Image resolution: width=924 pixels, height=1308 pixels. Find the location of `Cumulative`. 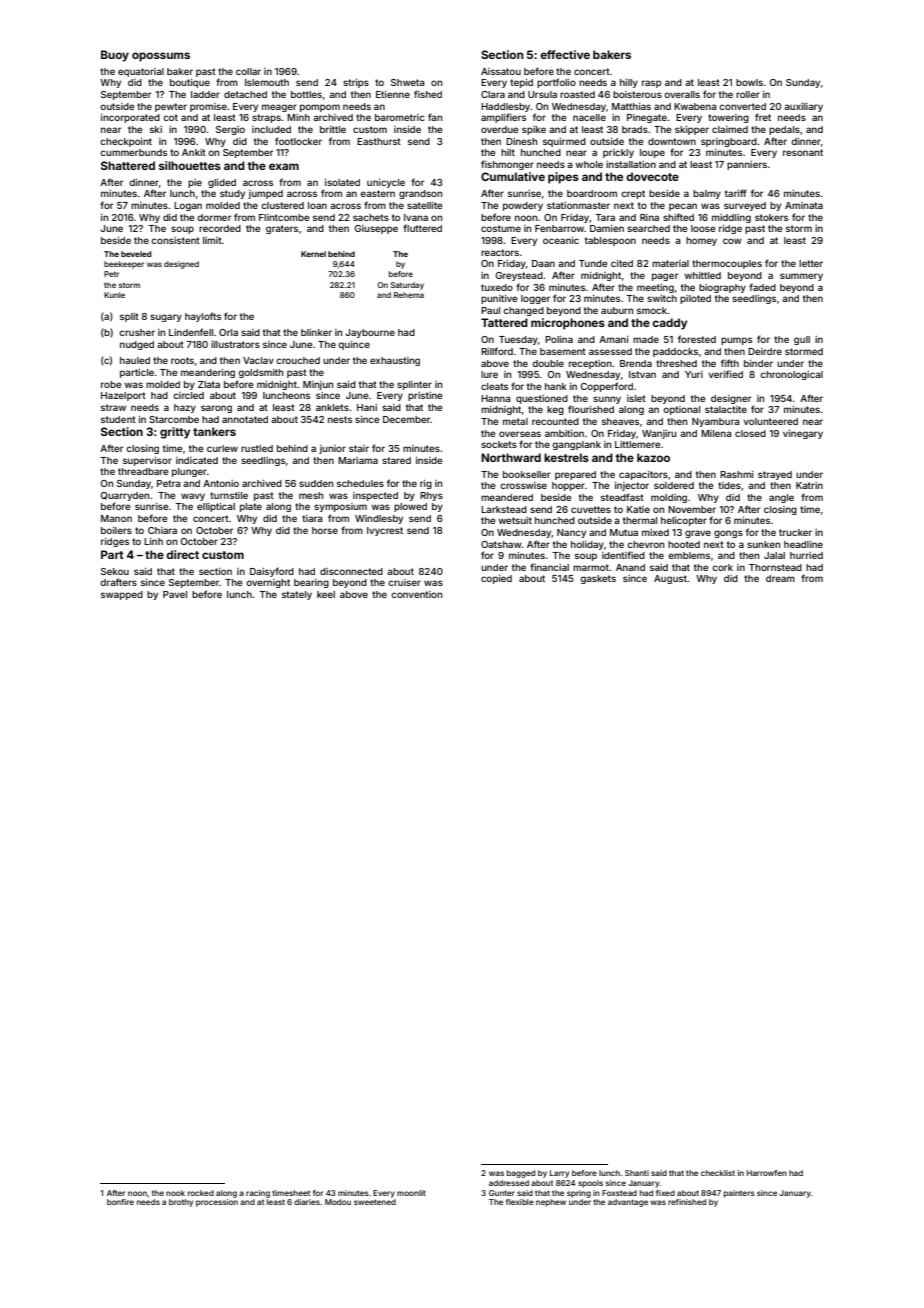

Cumulative is located at coordinates (513, 176).
